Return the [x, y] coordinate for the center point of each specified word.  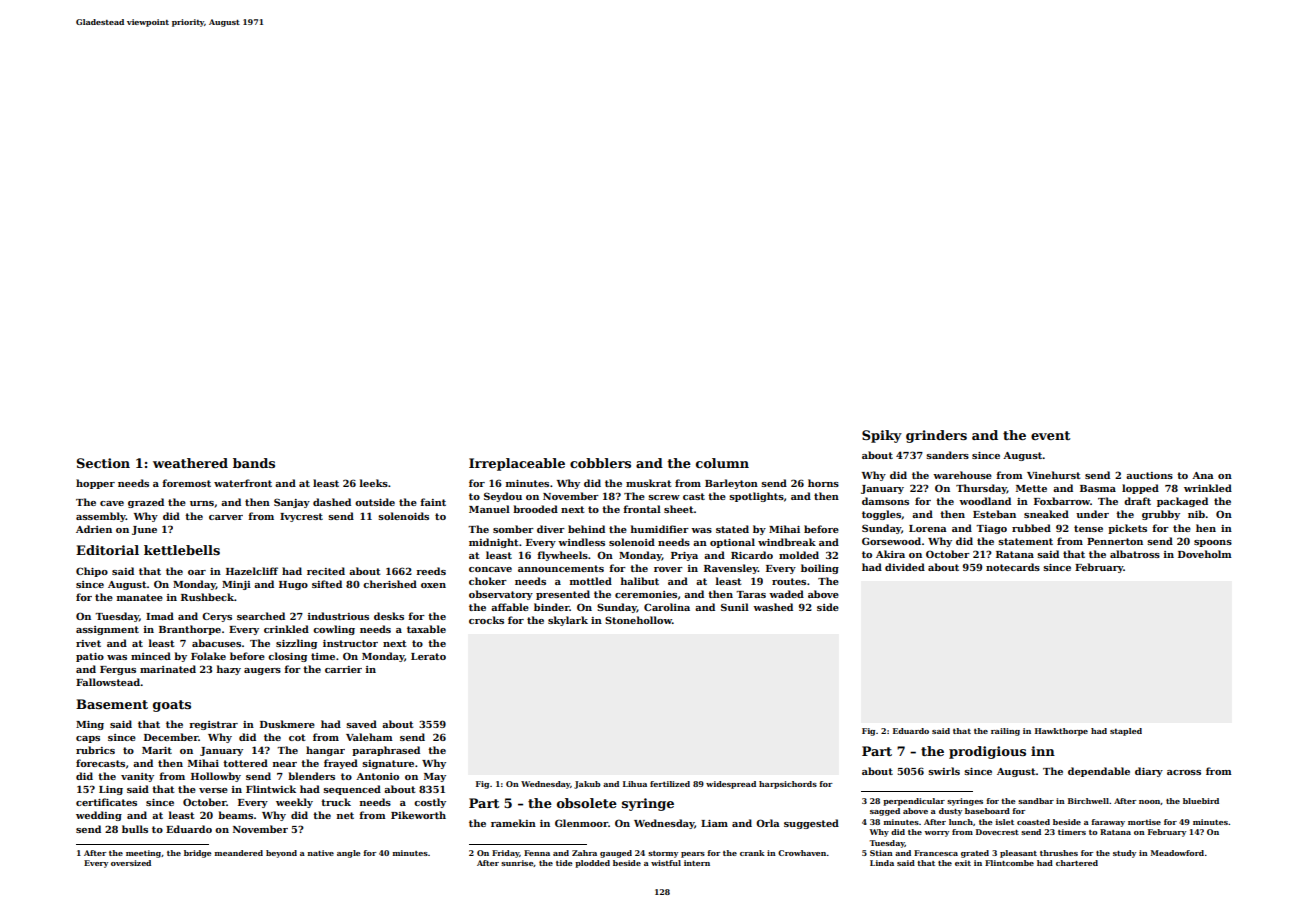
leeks [374, 483]
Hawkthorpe [1061, 732]
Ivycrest [301, 517]
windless [581, 542]
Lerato [428, 656]
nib [1196, 514]
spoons [1213, 543]
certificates [106, 802]
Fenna [537, 853]
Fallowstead [108, 682]
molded [799, 555]
